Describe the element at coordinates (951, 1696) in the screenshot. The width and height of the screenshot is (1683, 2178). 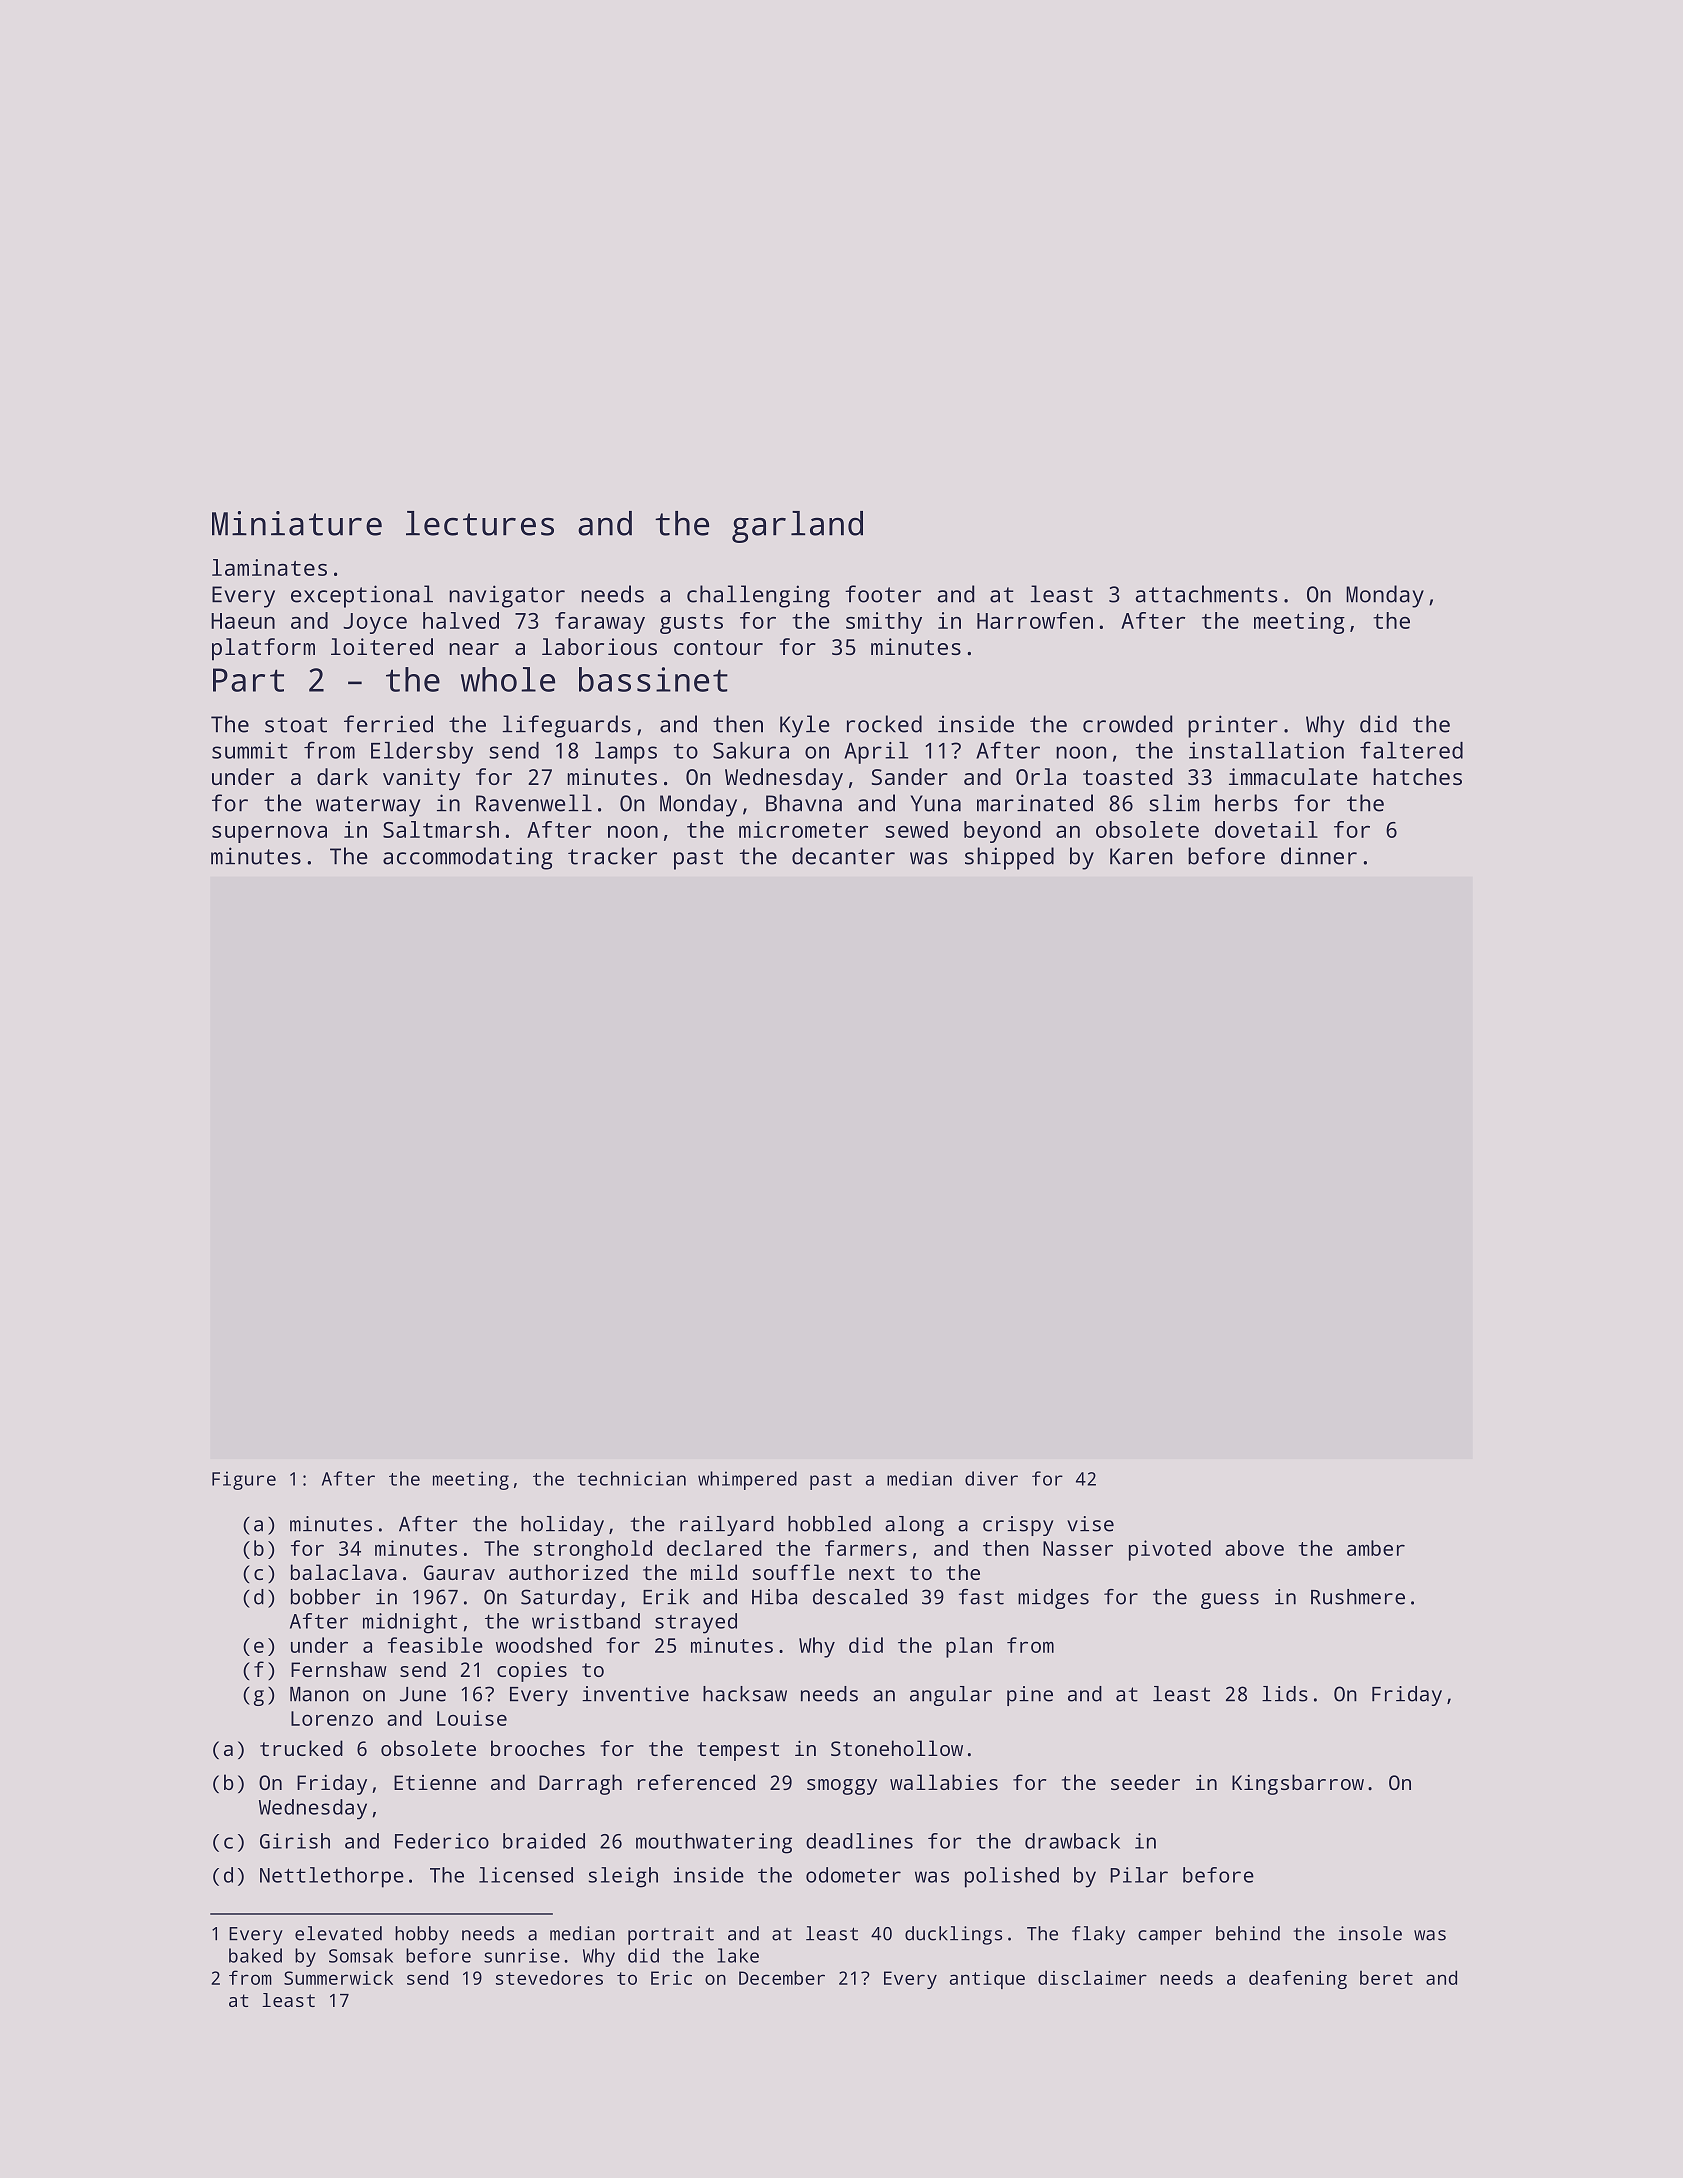
I see `angular` at that location.
